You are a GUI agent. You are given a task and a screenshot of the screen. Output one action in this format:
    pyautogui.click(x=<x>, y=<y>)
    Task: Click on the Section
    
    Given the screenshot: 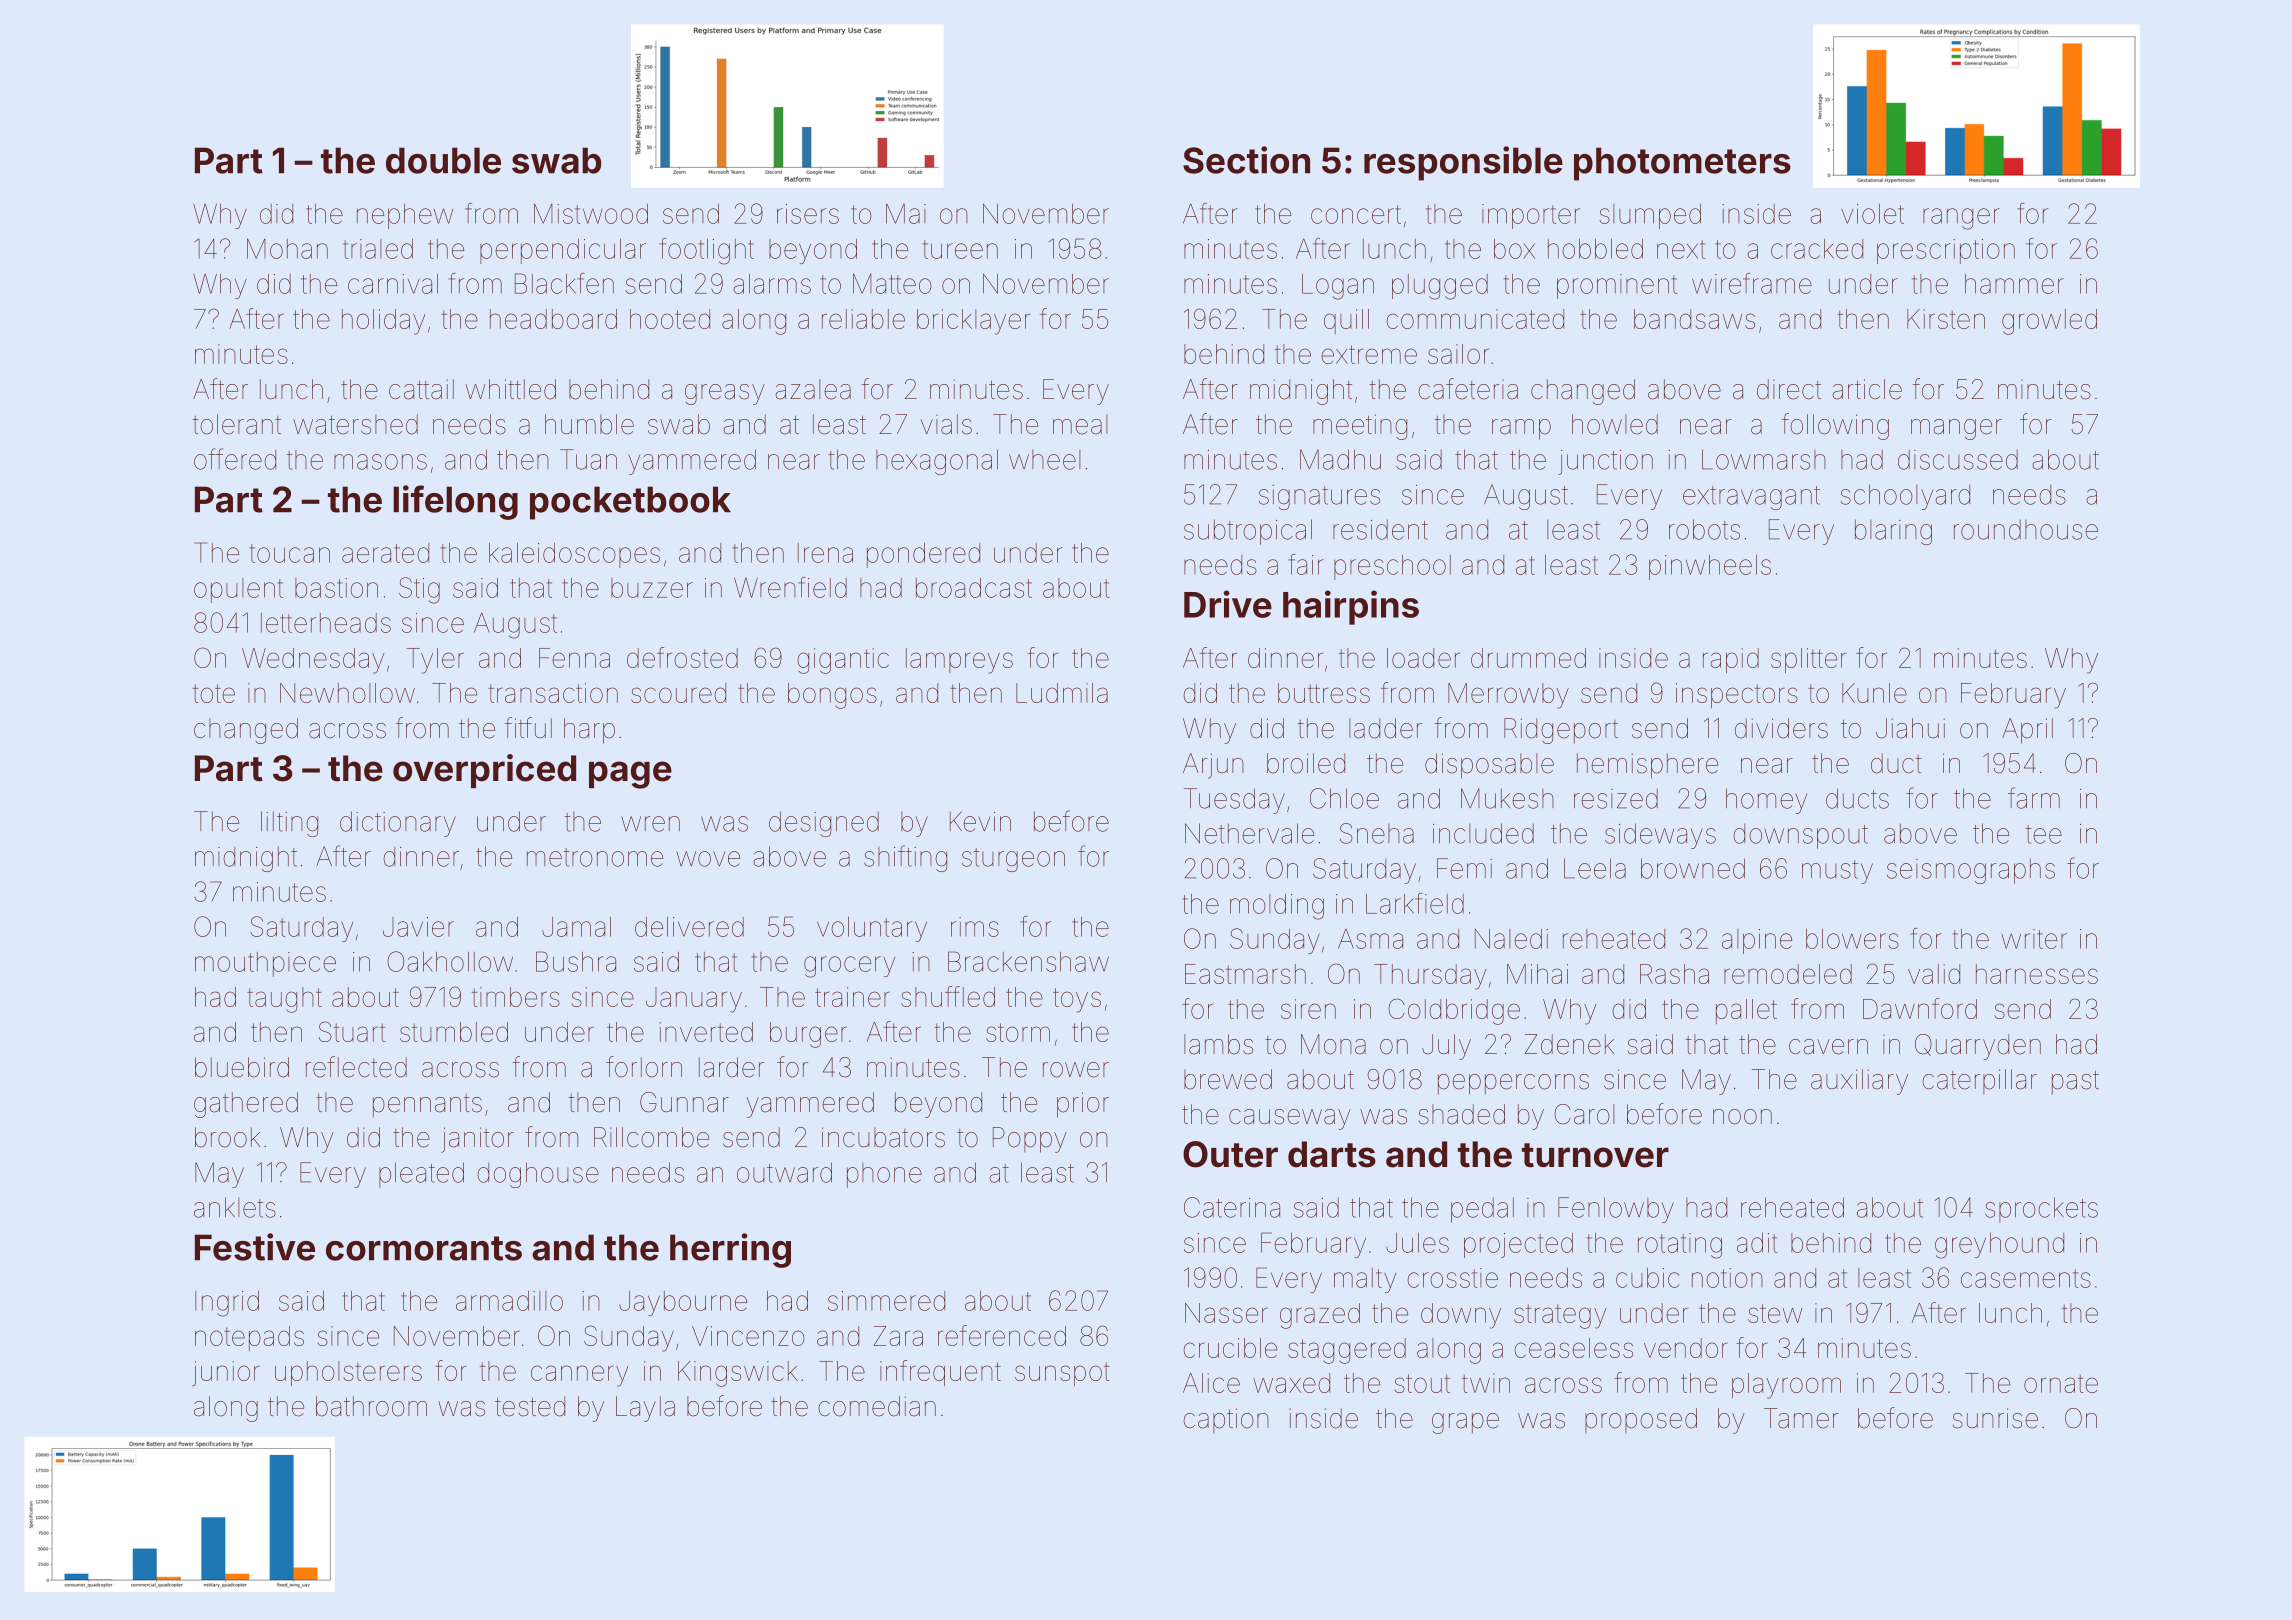 What is the action you would take?
    pyautogui.click(x=1246, y=160)
